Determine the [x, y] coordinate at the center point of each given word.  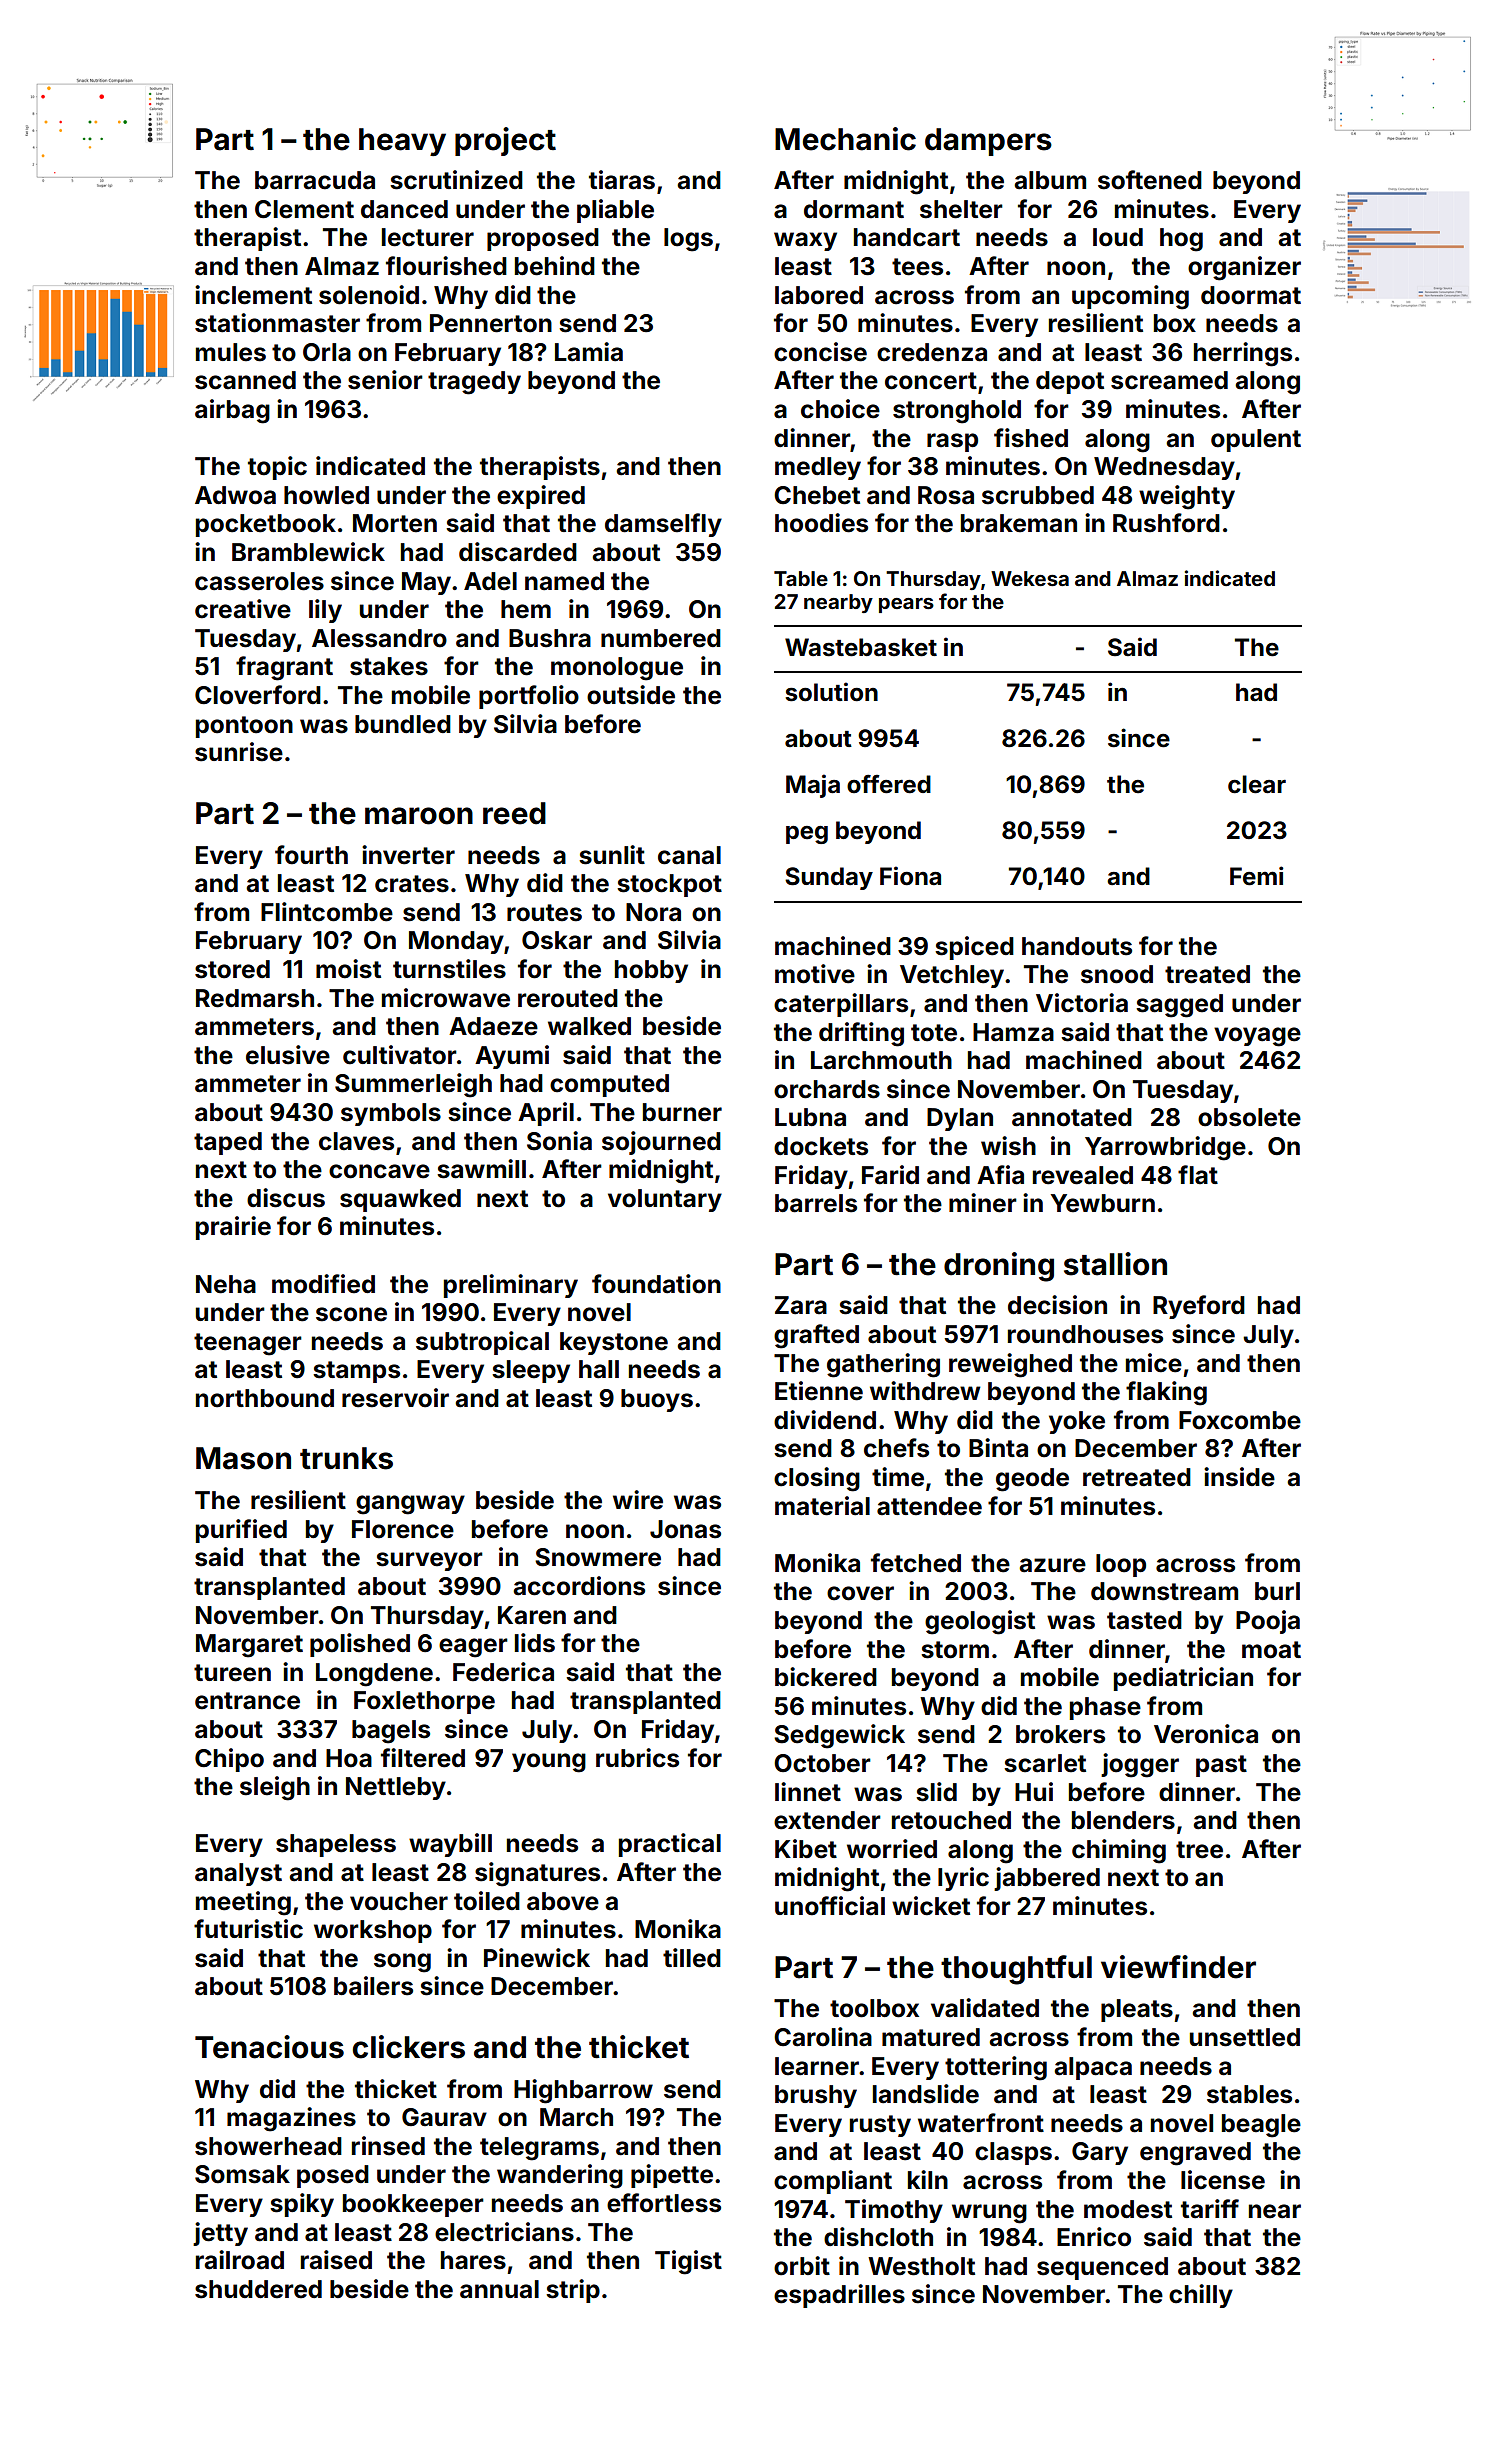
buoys [657, 1400]
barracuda [315, 180]
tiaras [622, 180]
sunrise [239, 752]
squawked [400, 1200]
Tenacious [269, 2047]
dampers [988, 142]
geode [1032, 1480]
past [1221, 1766]
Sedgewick [839, 1736]
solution [831, 692]
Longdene [374, 1675]
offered [889, 784]
